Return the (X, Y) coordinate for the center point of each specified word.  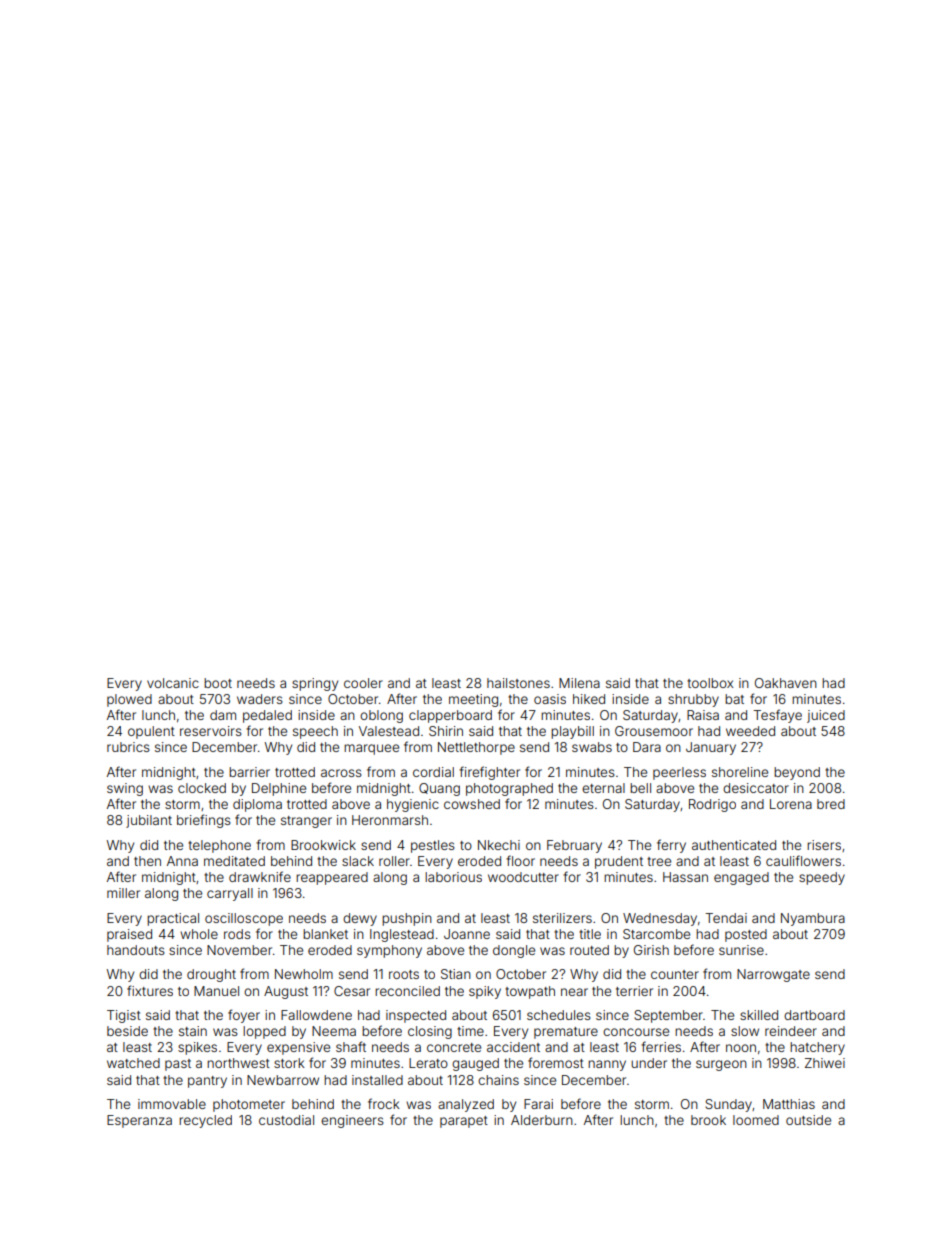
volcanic (173, 683)
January (711, 748)
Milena (579, 683)
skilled (759, 1015)
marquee (371, 749)
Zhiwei (825, 1063)
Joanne (467, 934)
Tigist (124, 1016)
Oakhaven (786, 683)
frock (384, 1103)
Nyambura (813, 919)
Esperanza (139, 1121)
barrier (249, 772)
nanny (607, 1065)
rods (237, 934)
